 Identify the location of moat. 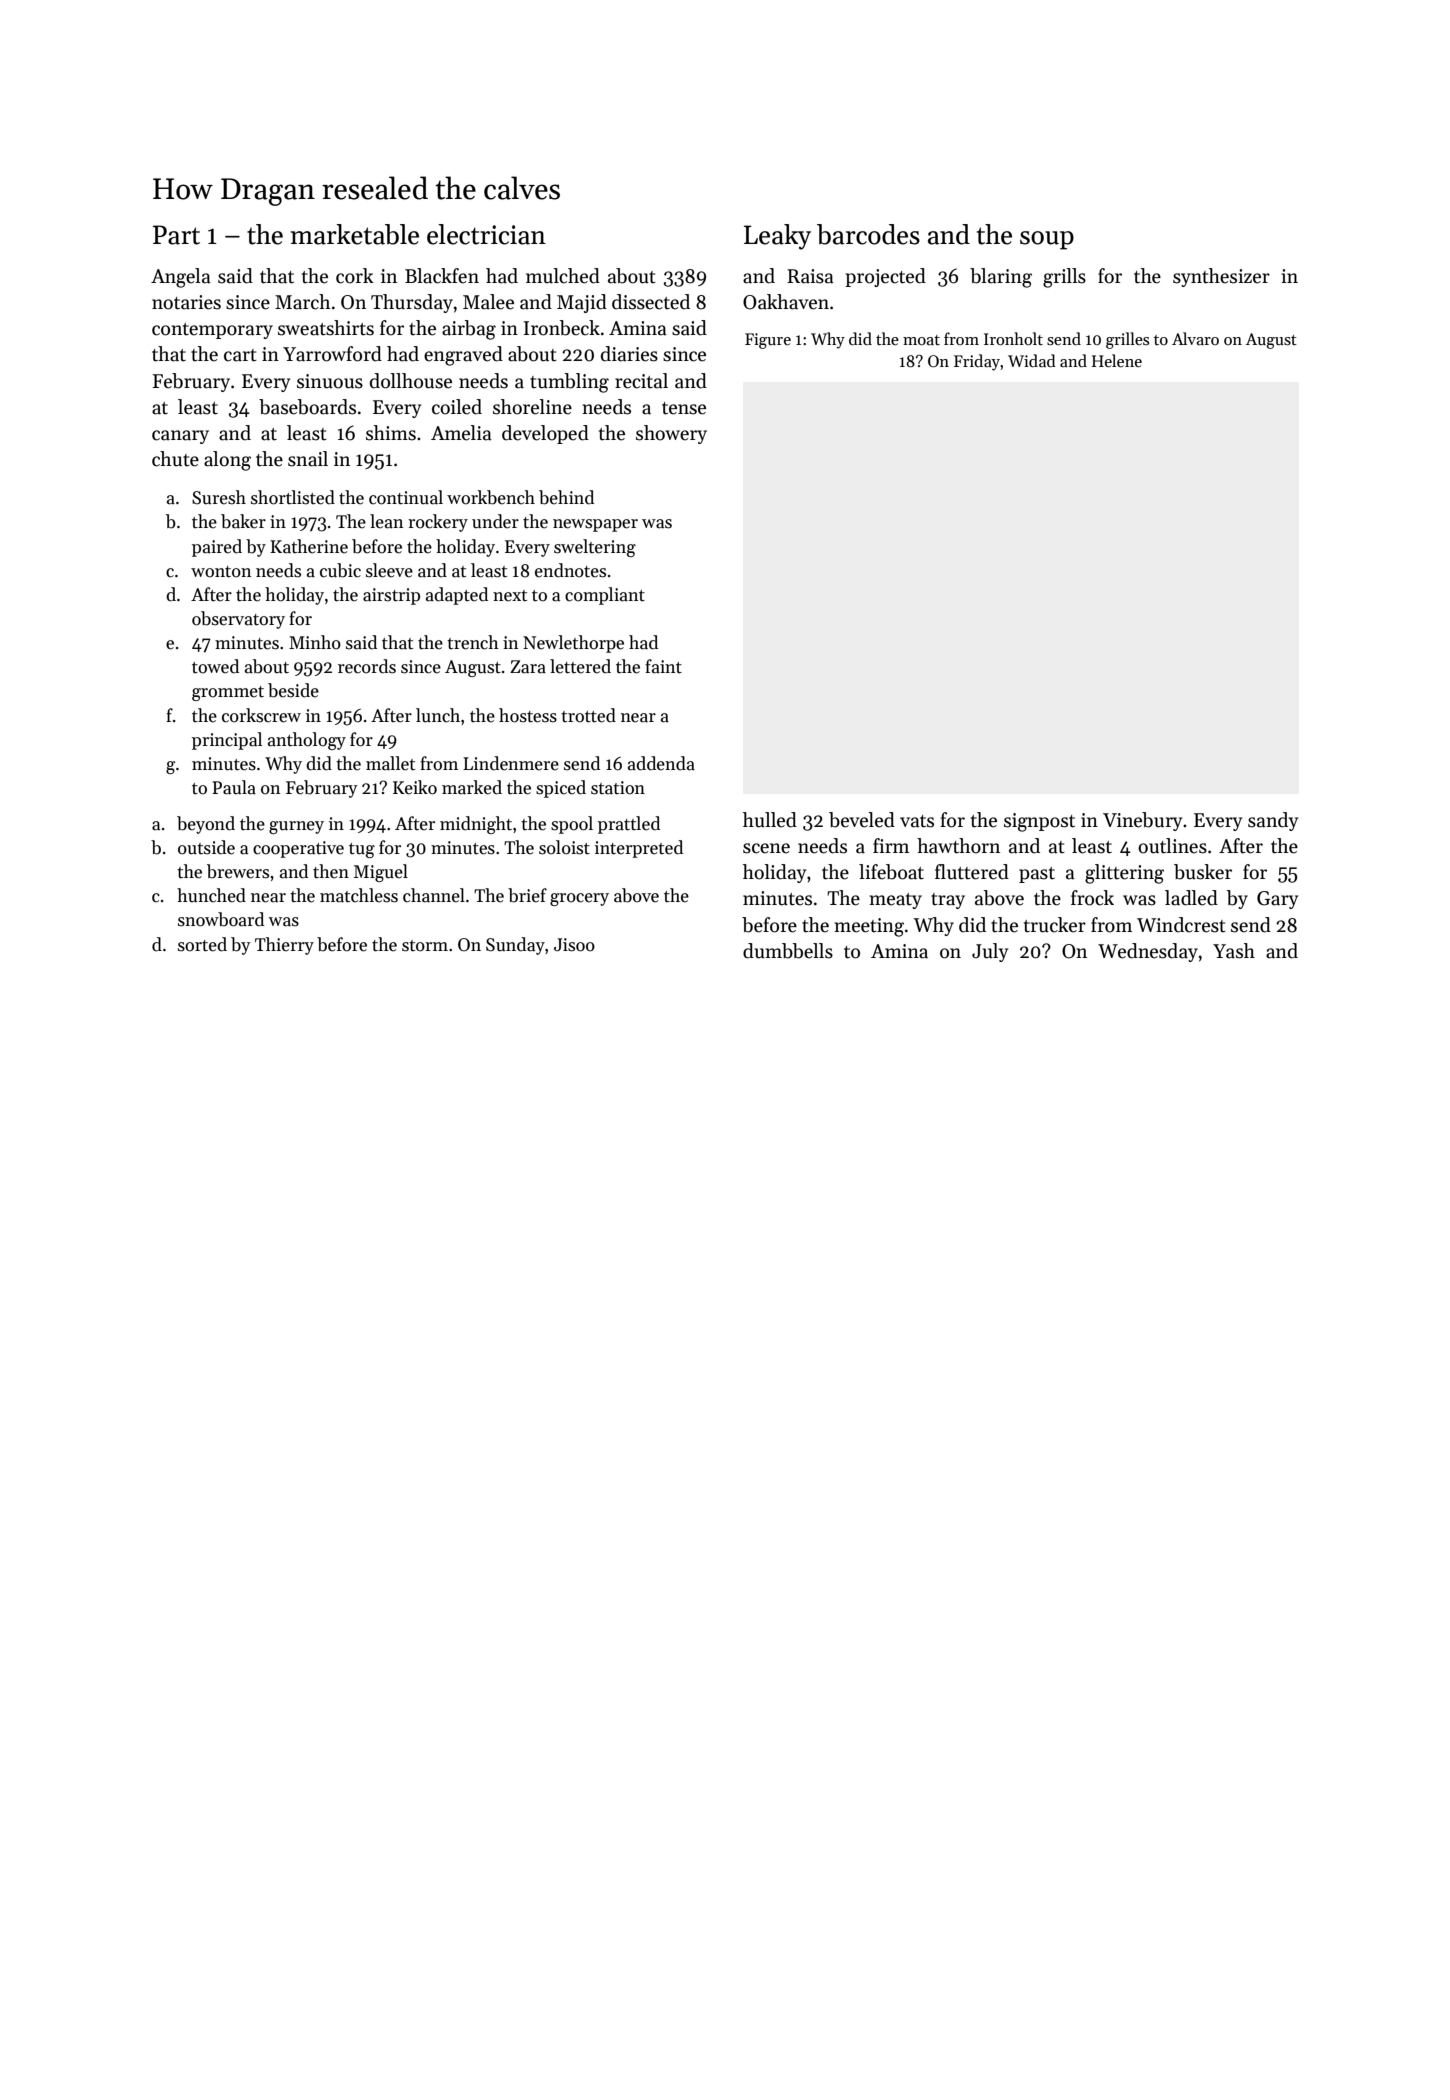
(921, 340).
